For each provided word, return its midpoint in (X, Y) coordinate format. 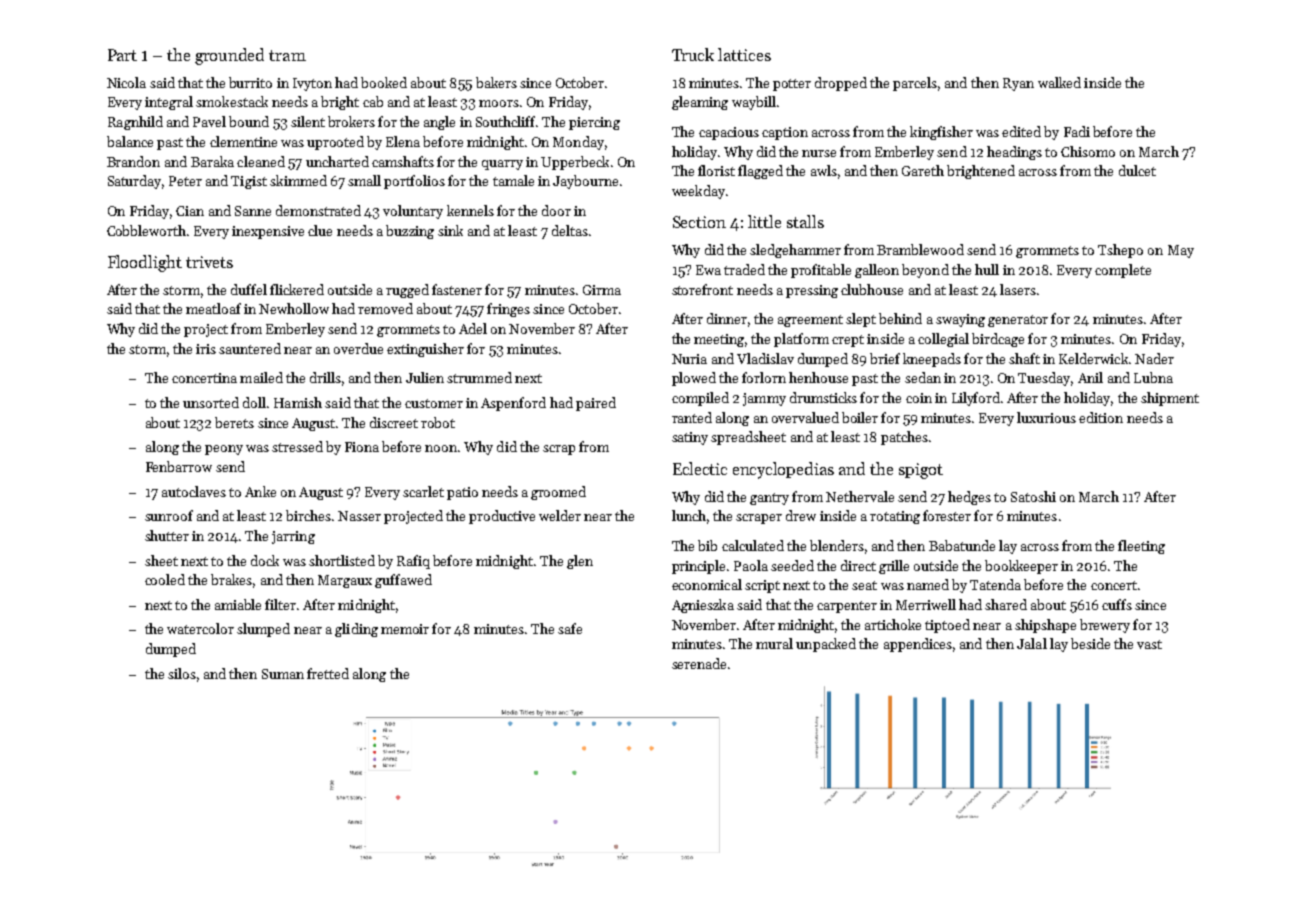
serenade (699, 663)
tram (287, 55)
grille (894, 567)
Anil (1090, 377)
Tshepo (1120, 251)
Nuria (689, 359)
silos (182, 673)
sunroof (169, 515)
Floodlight (145, 263)
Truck (693, 54)
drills (325, 377)
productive (502, 517)
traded (744, 269)
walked (1059, 82)
